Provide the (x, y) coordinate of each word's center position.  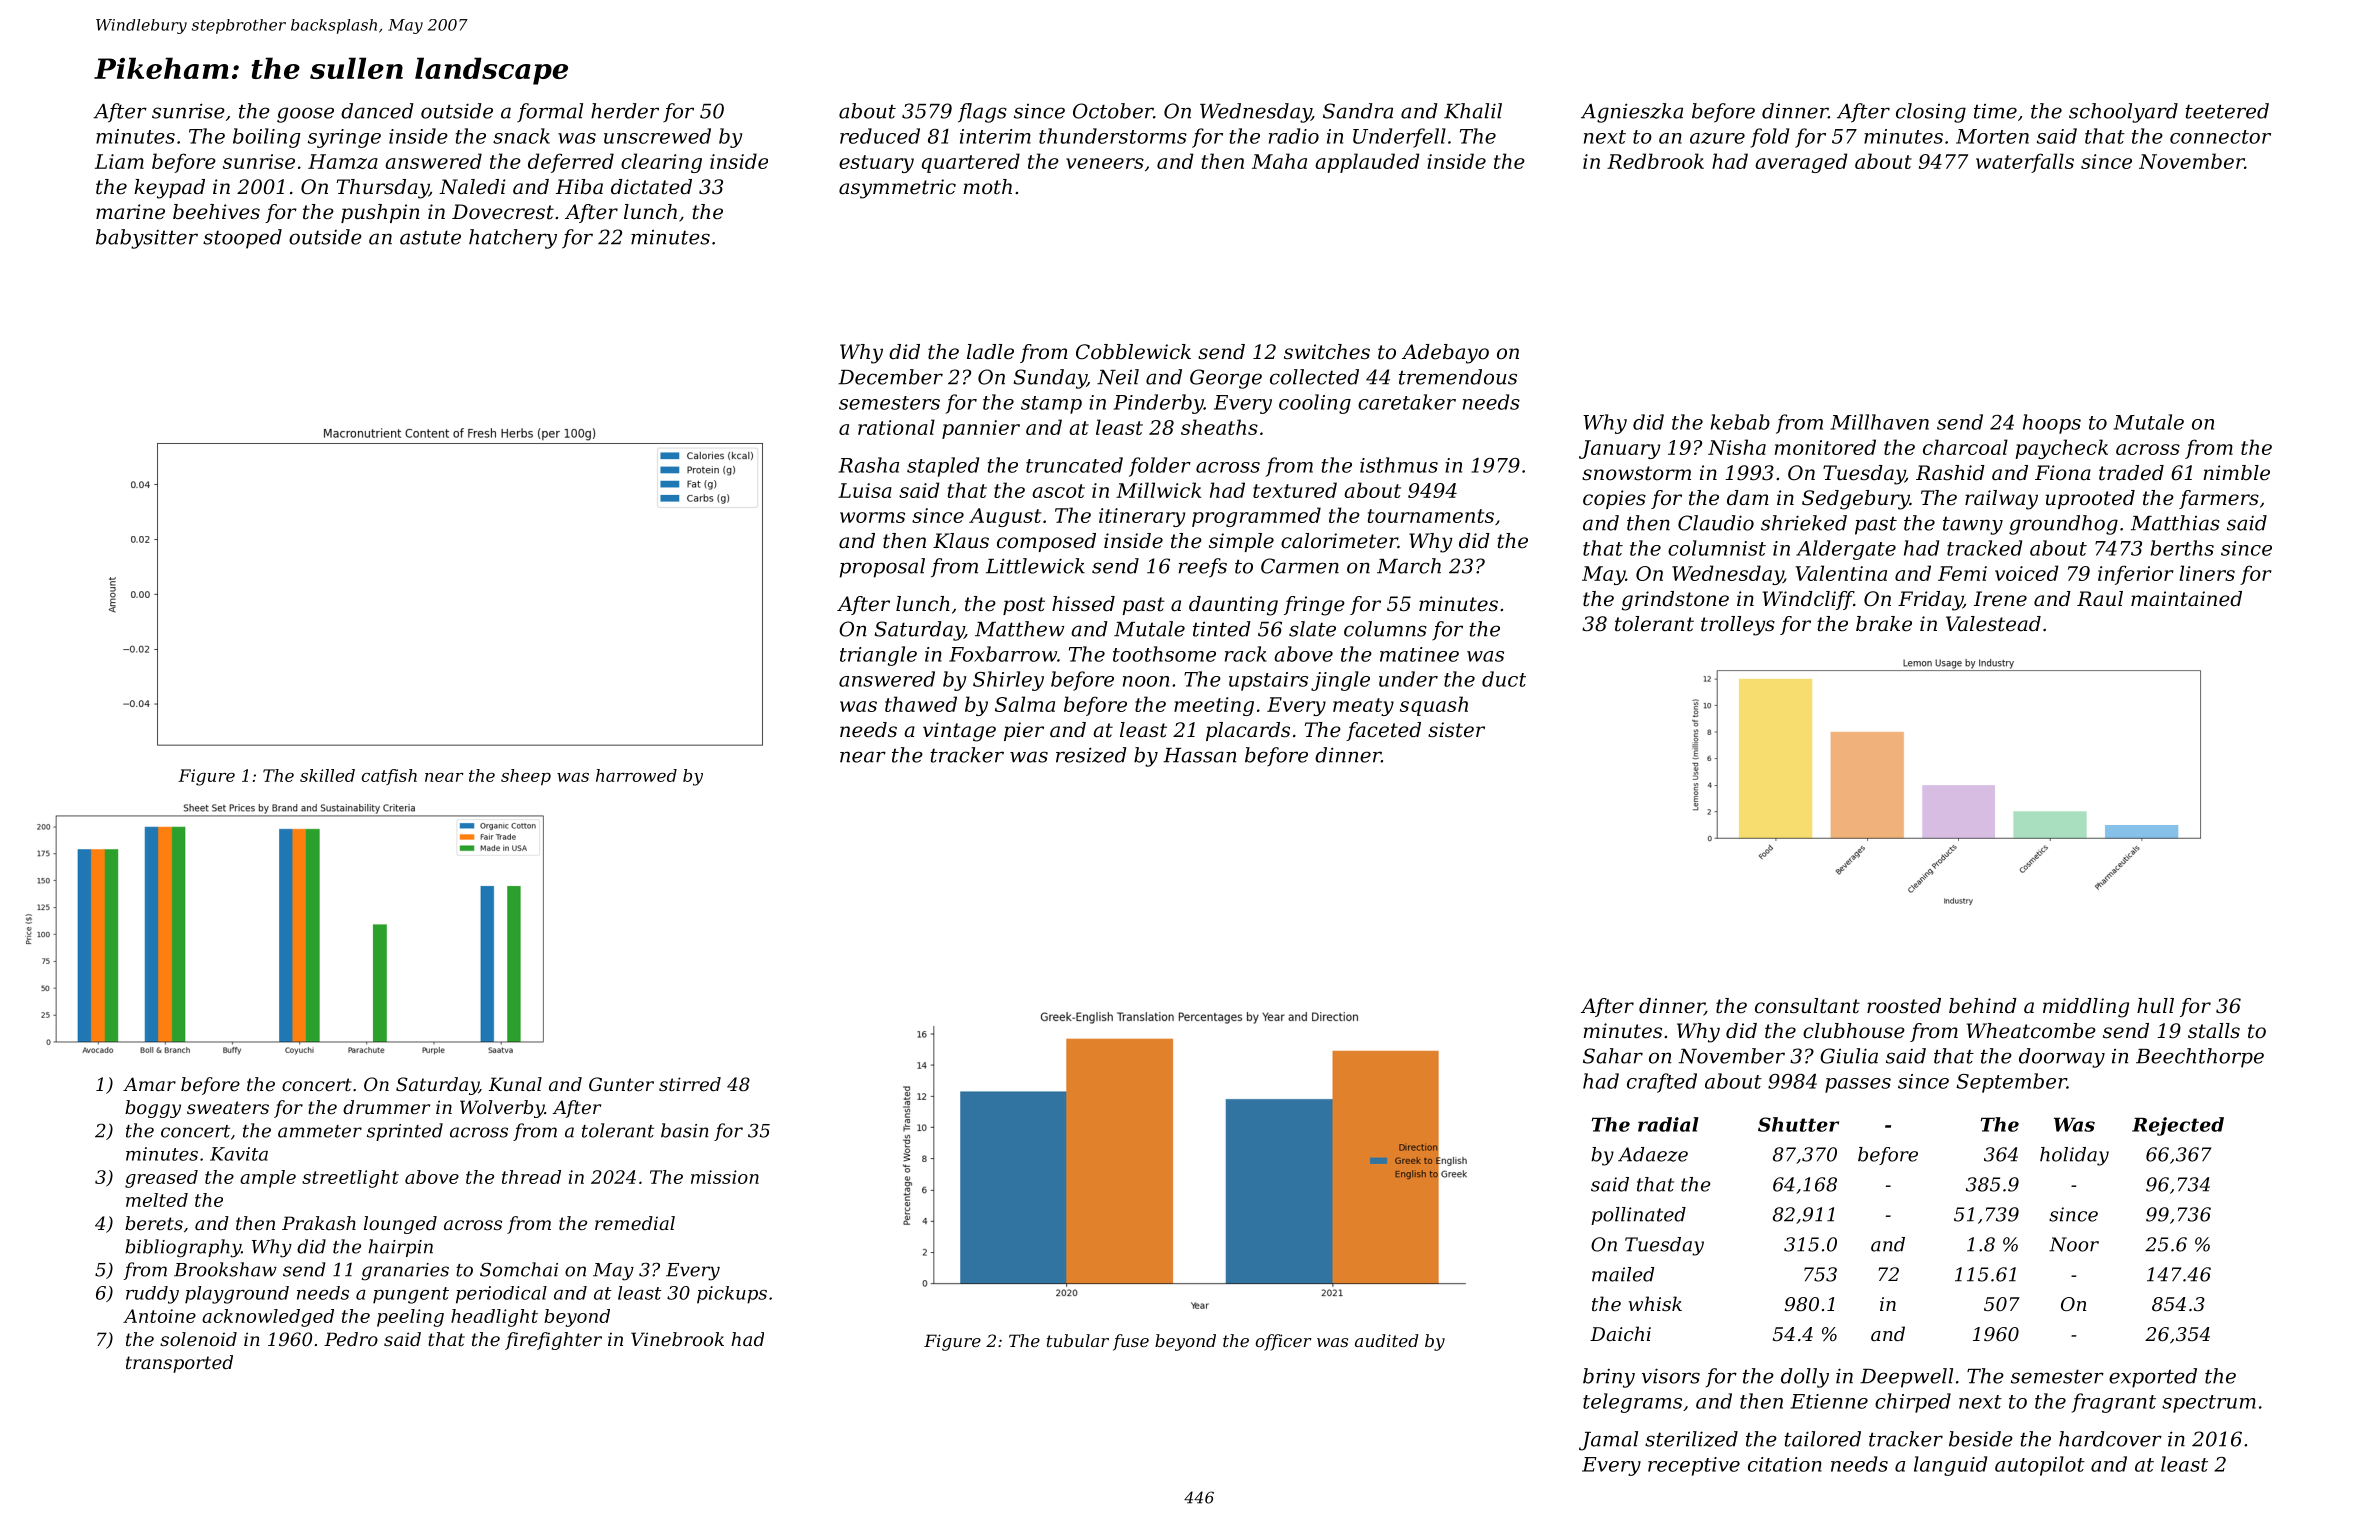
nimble (2236, 472)
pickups (732, 1295)
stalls (2214, 1031)
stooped (242, 239)
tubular (1078, 1340)
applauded (1367, 163)
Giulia (1849, 1056)
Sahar (1613, 1056)
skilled (327, 775)
